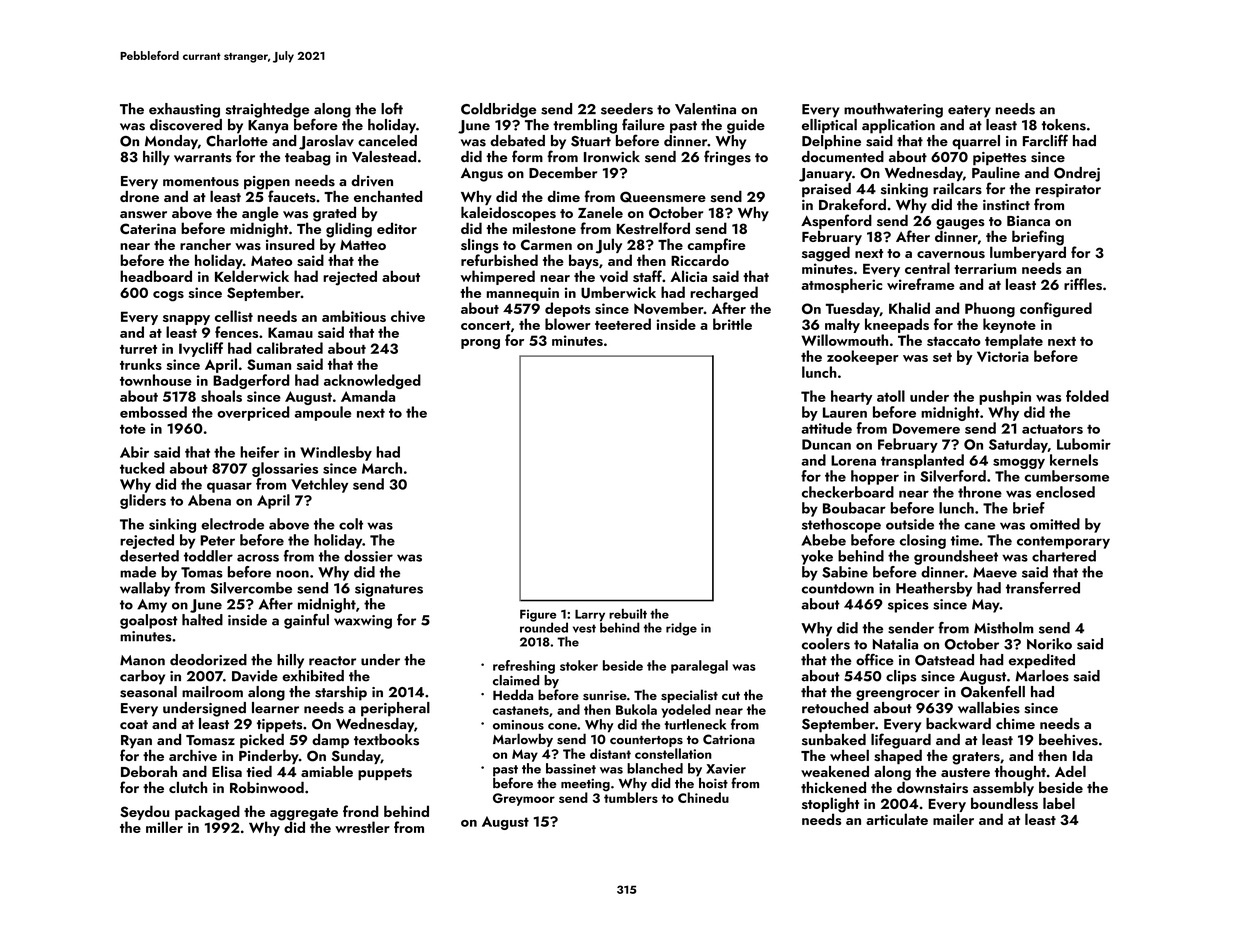 Image resolution: width=1233 pixels, height=952 pixels. I want to click on debated, so click(517, 141).
